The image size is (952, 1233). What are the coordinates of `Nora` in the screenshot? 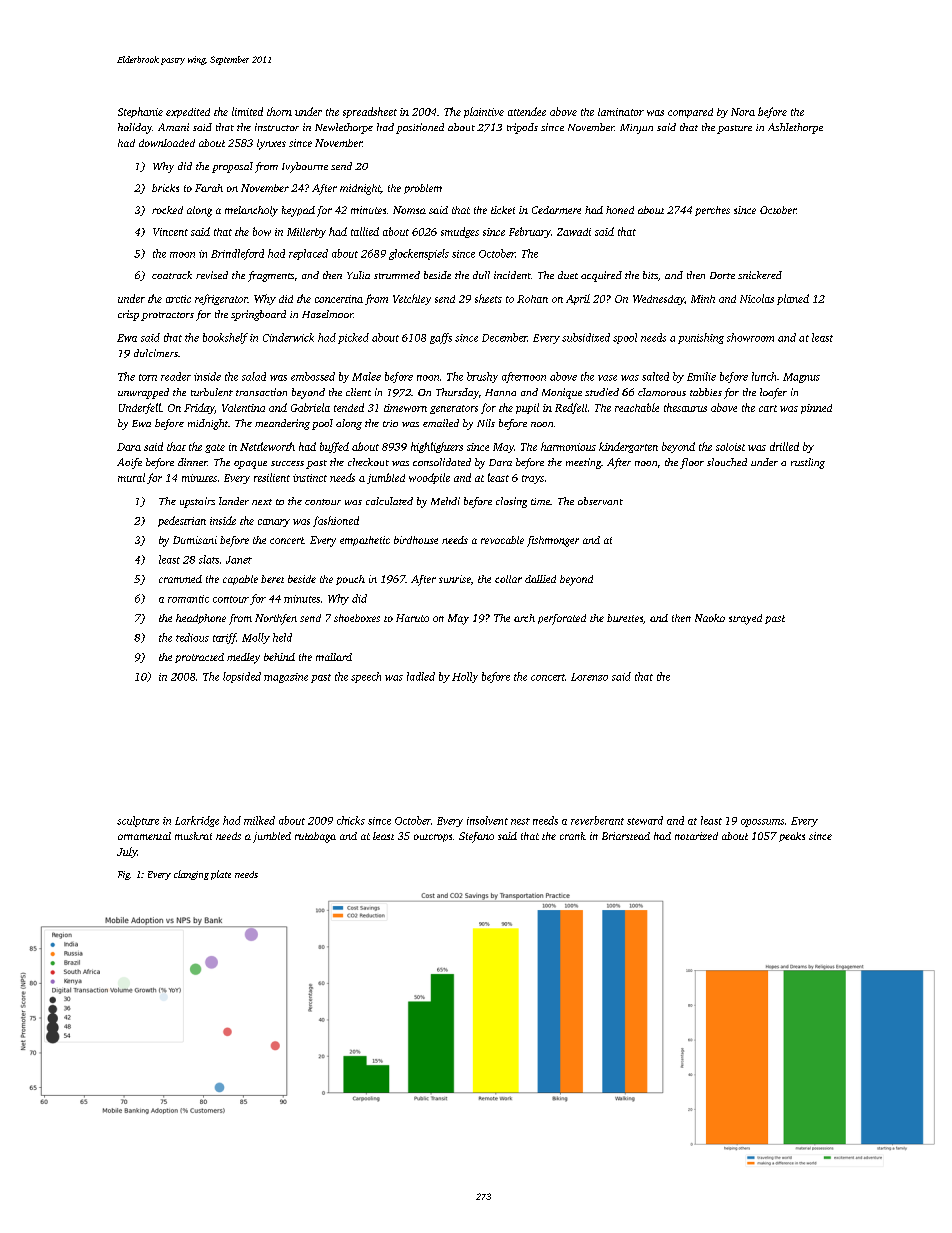 It's located at (743, 112).
